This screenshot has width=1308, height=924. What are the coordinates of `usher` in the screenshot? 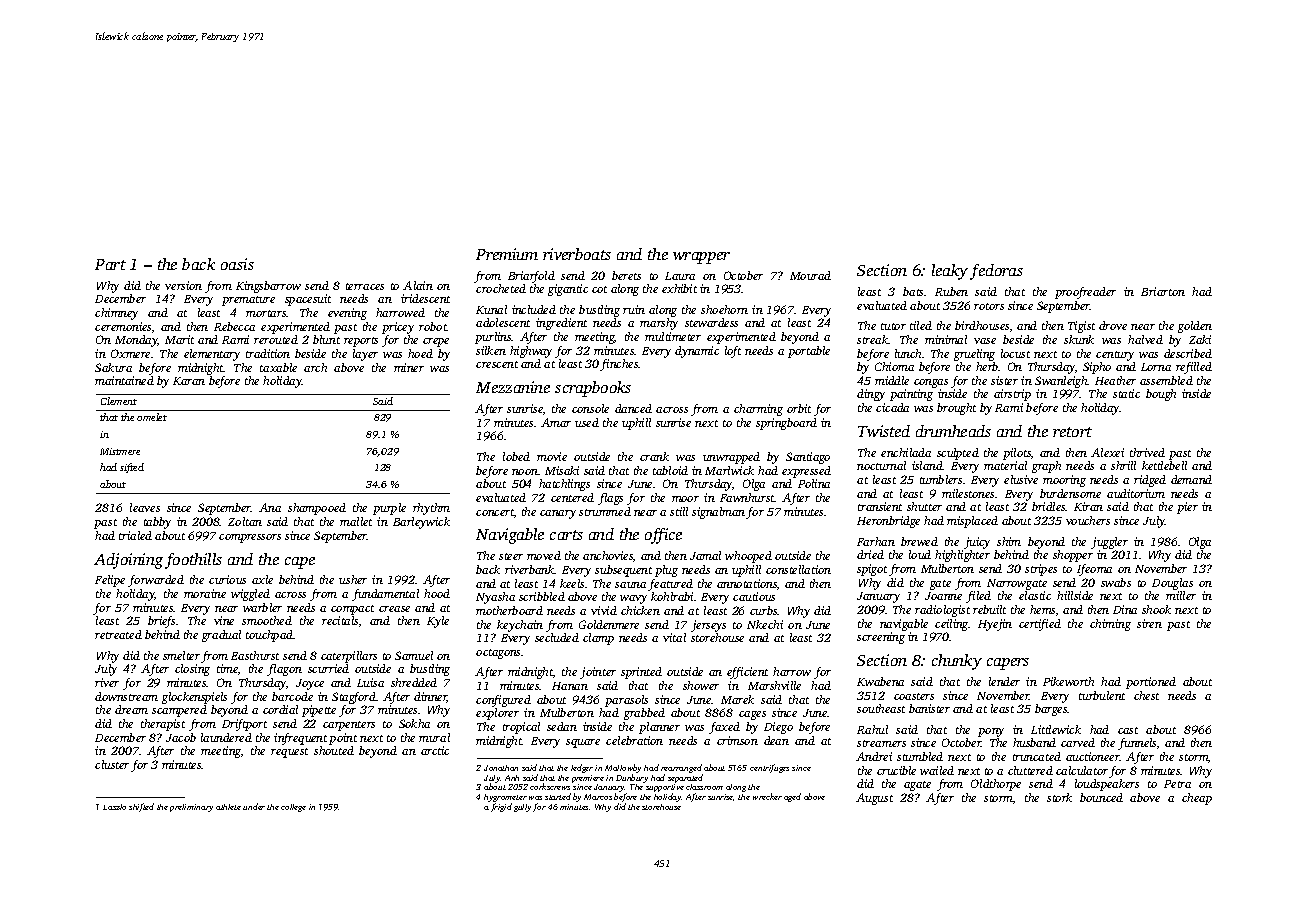 It's located at (353, 579).
